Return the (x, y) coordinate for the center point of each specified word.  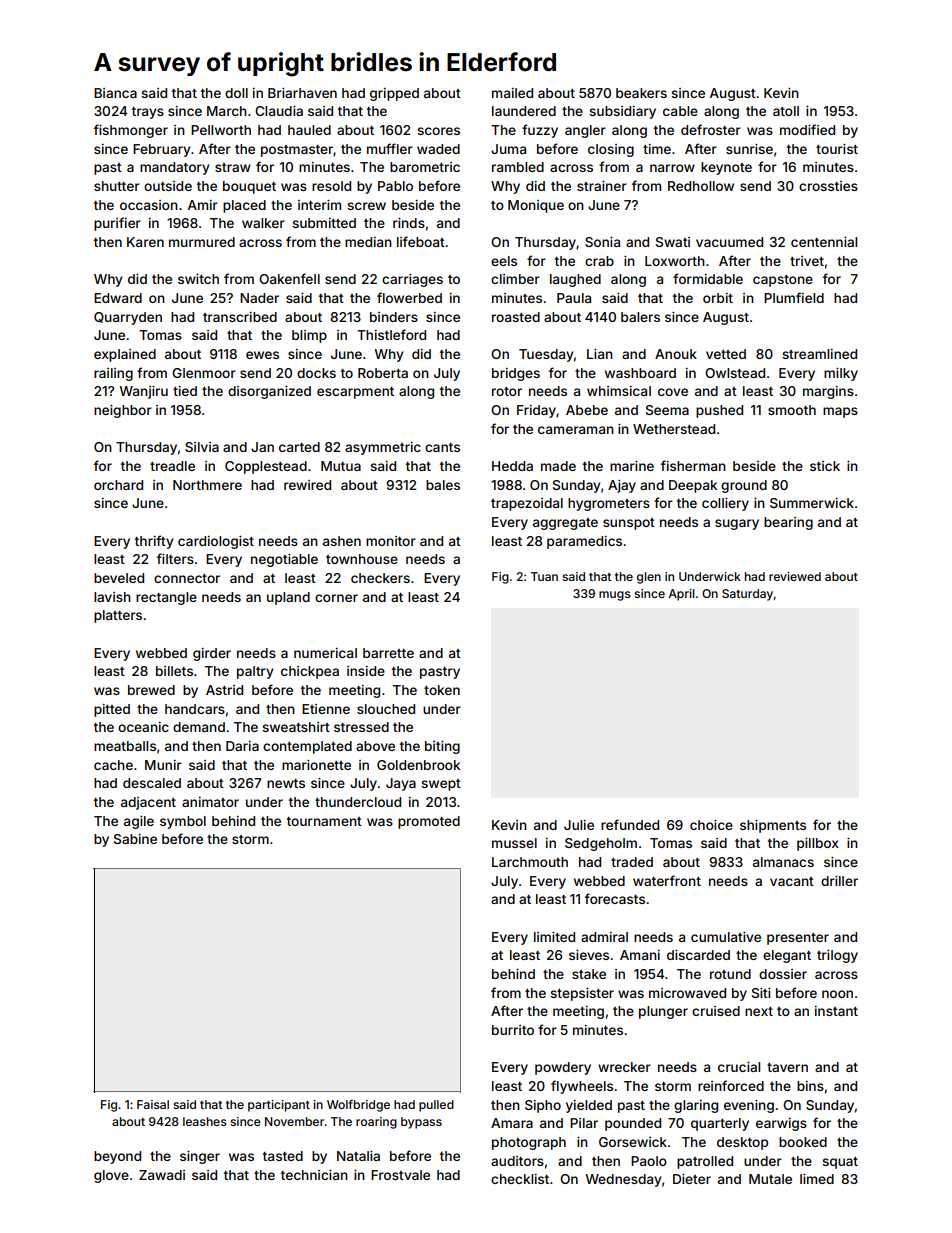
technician (314, 1175)
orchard (118, 485)
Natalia (358, 1156)
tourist (837, 149)
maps (840, 412)
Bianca (115, 93)
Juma (508, 149)
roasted (516, 317)
